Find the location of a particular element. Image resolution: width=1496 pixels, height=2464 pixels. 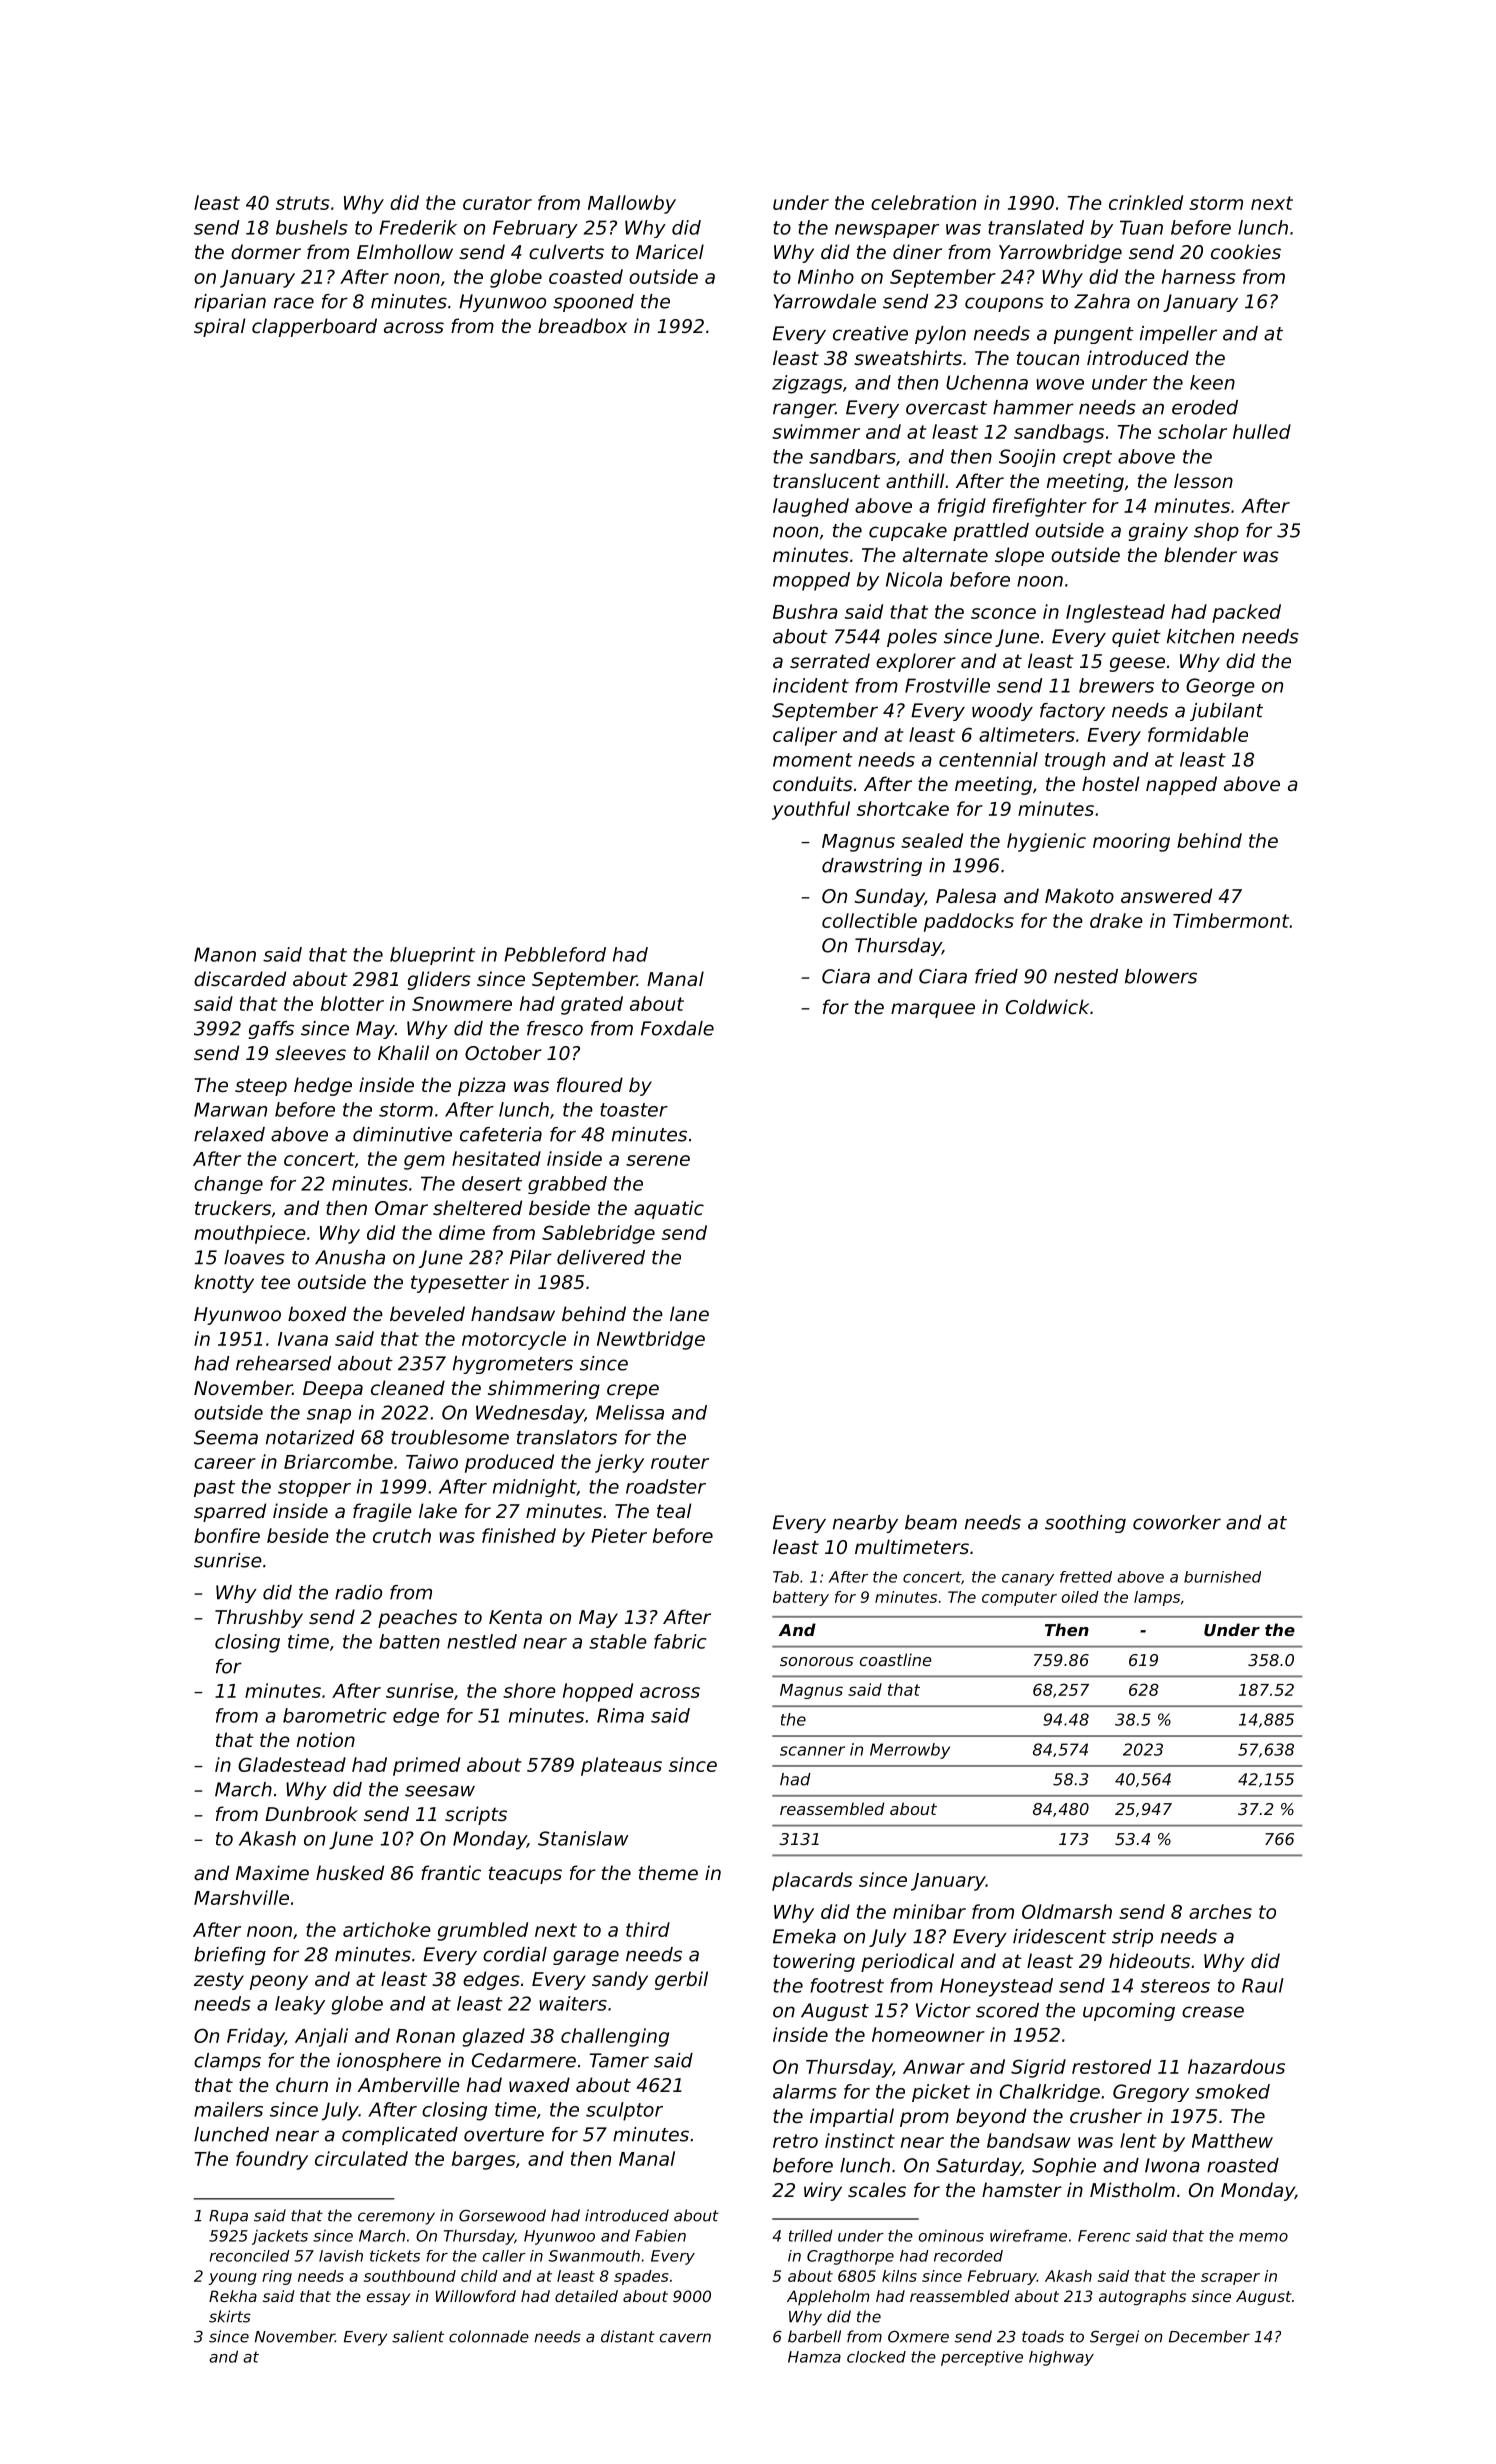

December is located at coordinates (1209, 2336).
